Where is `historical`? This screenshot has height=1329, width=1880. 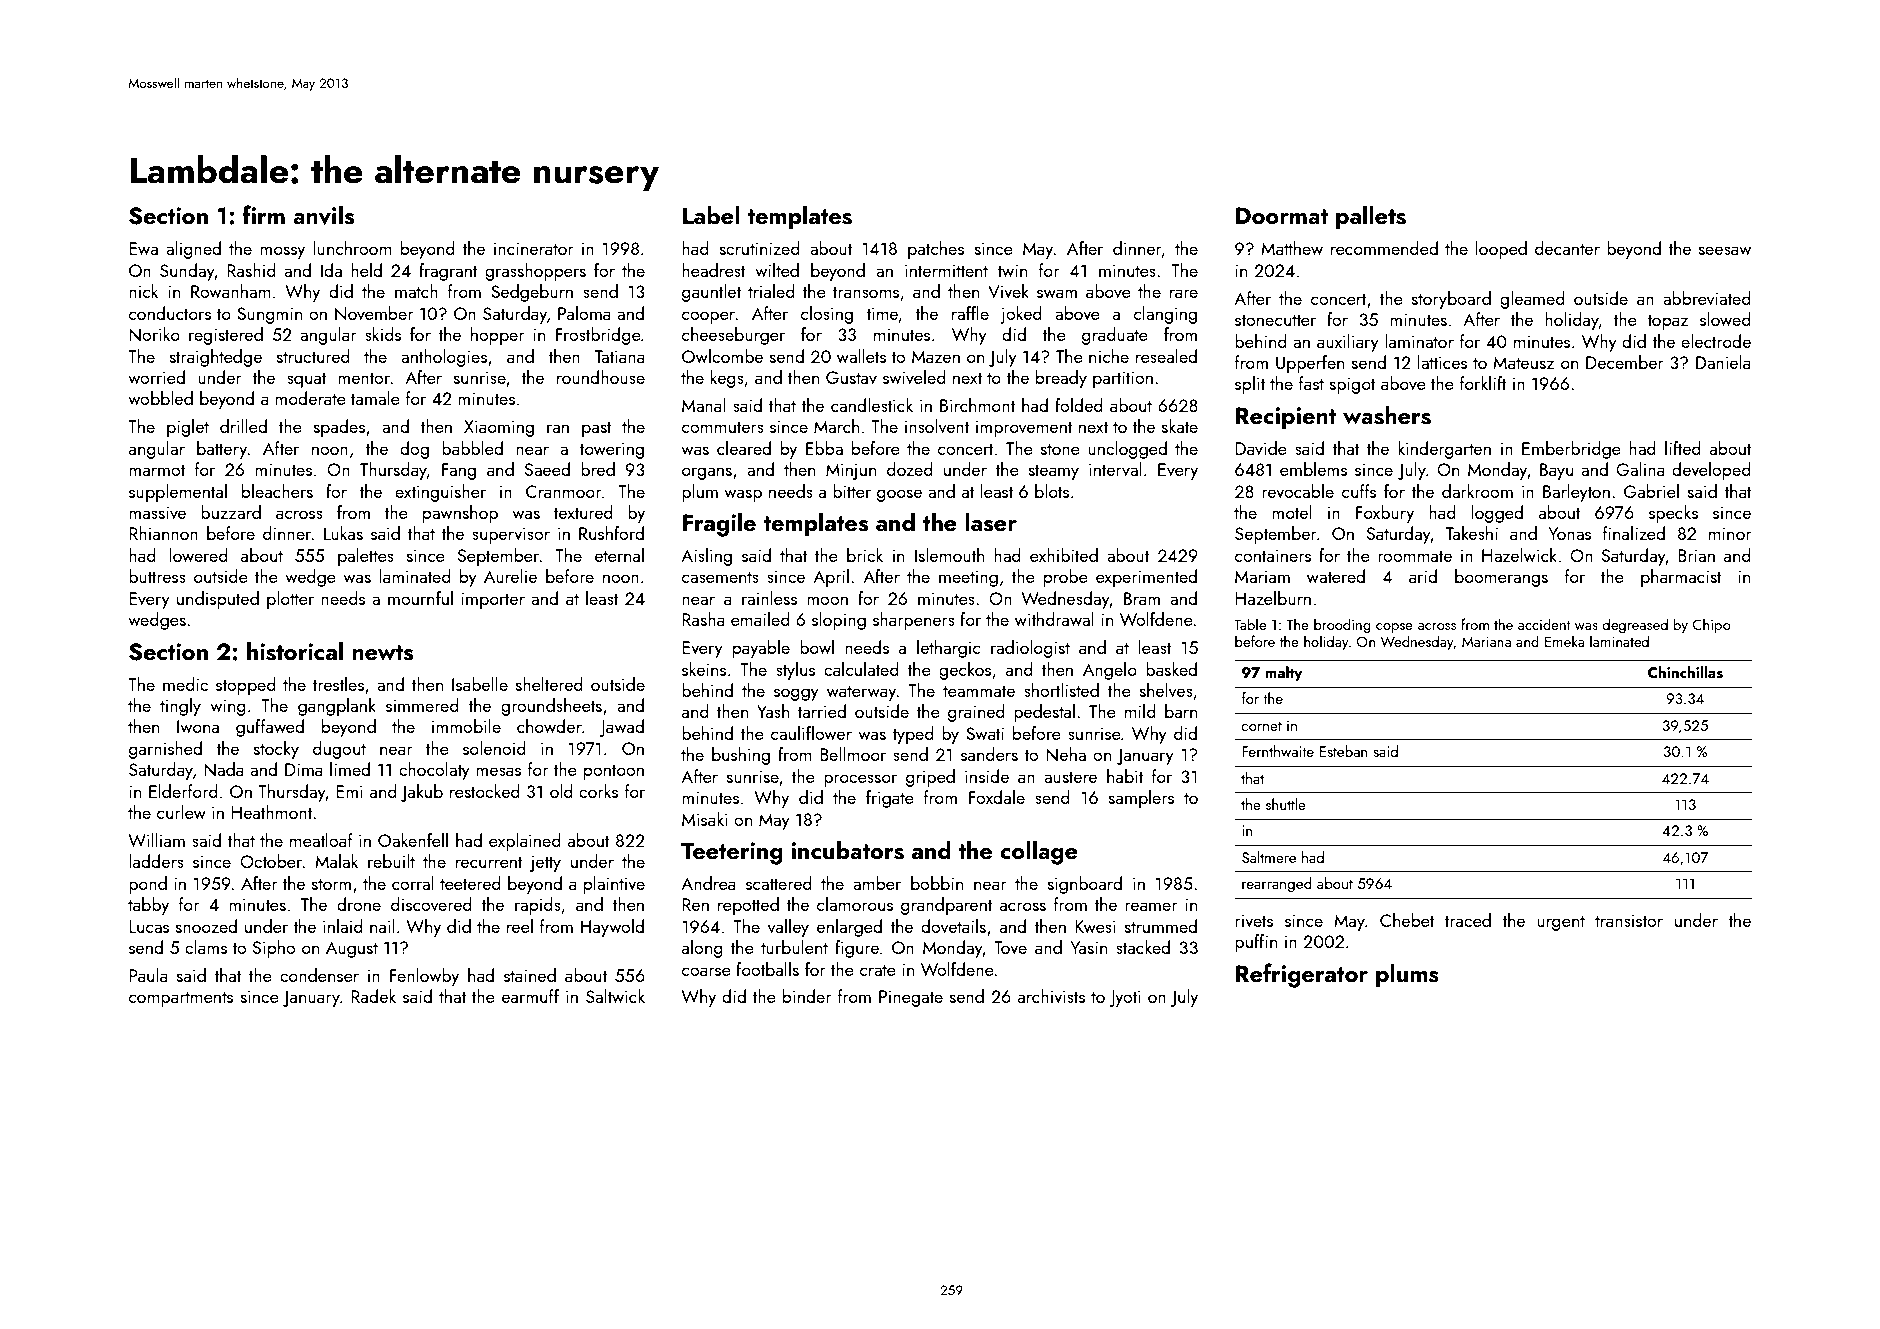
historical is located at coordinates (295, 651).
